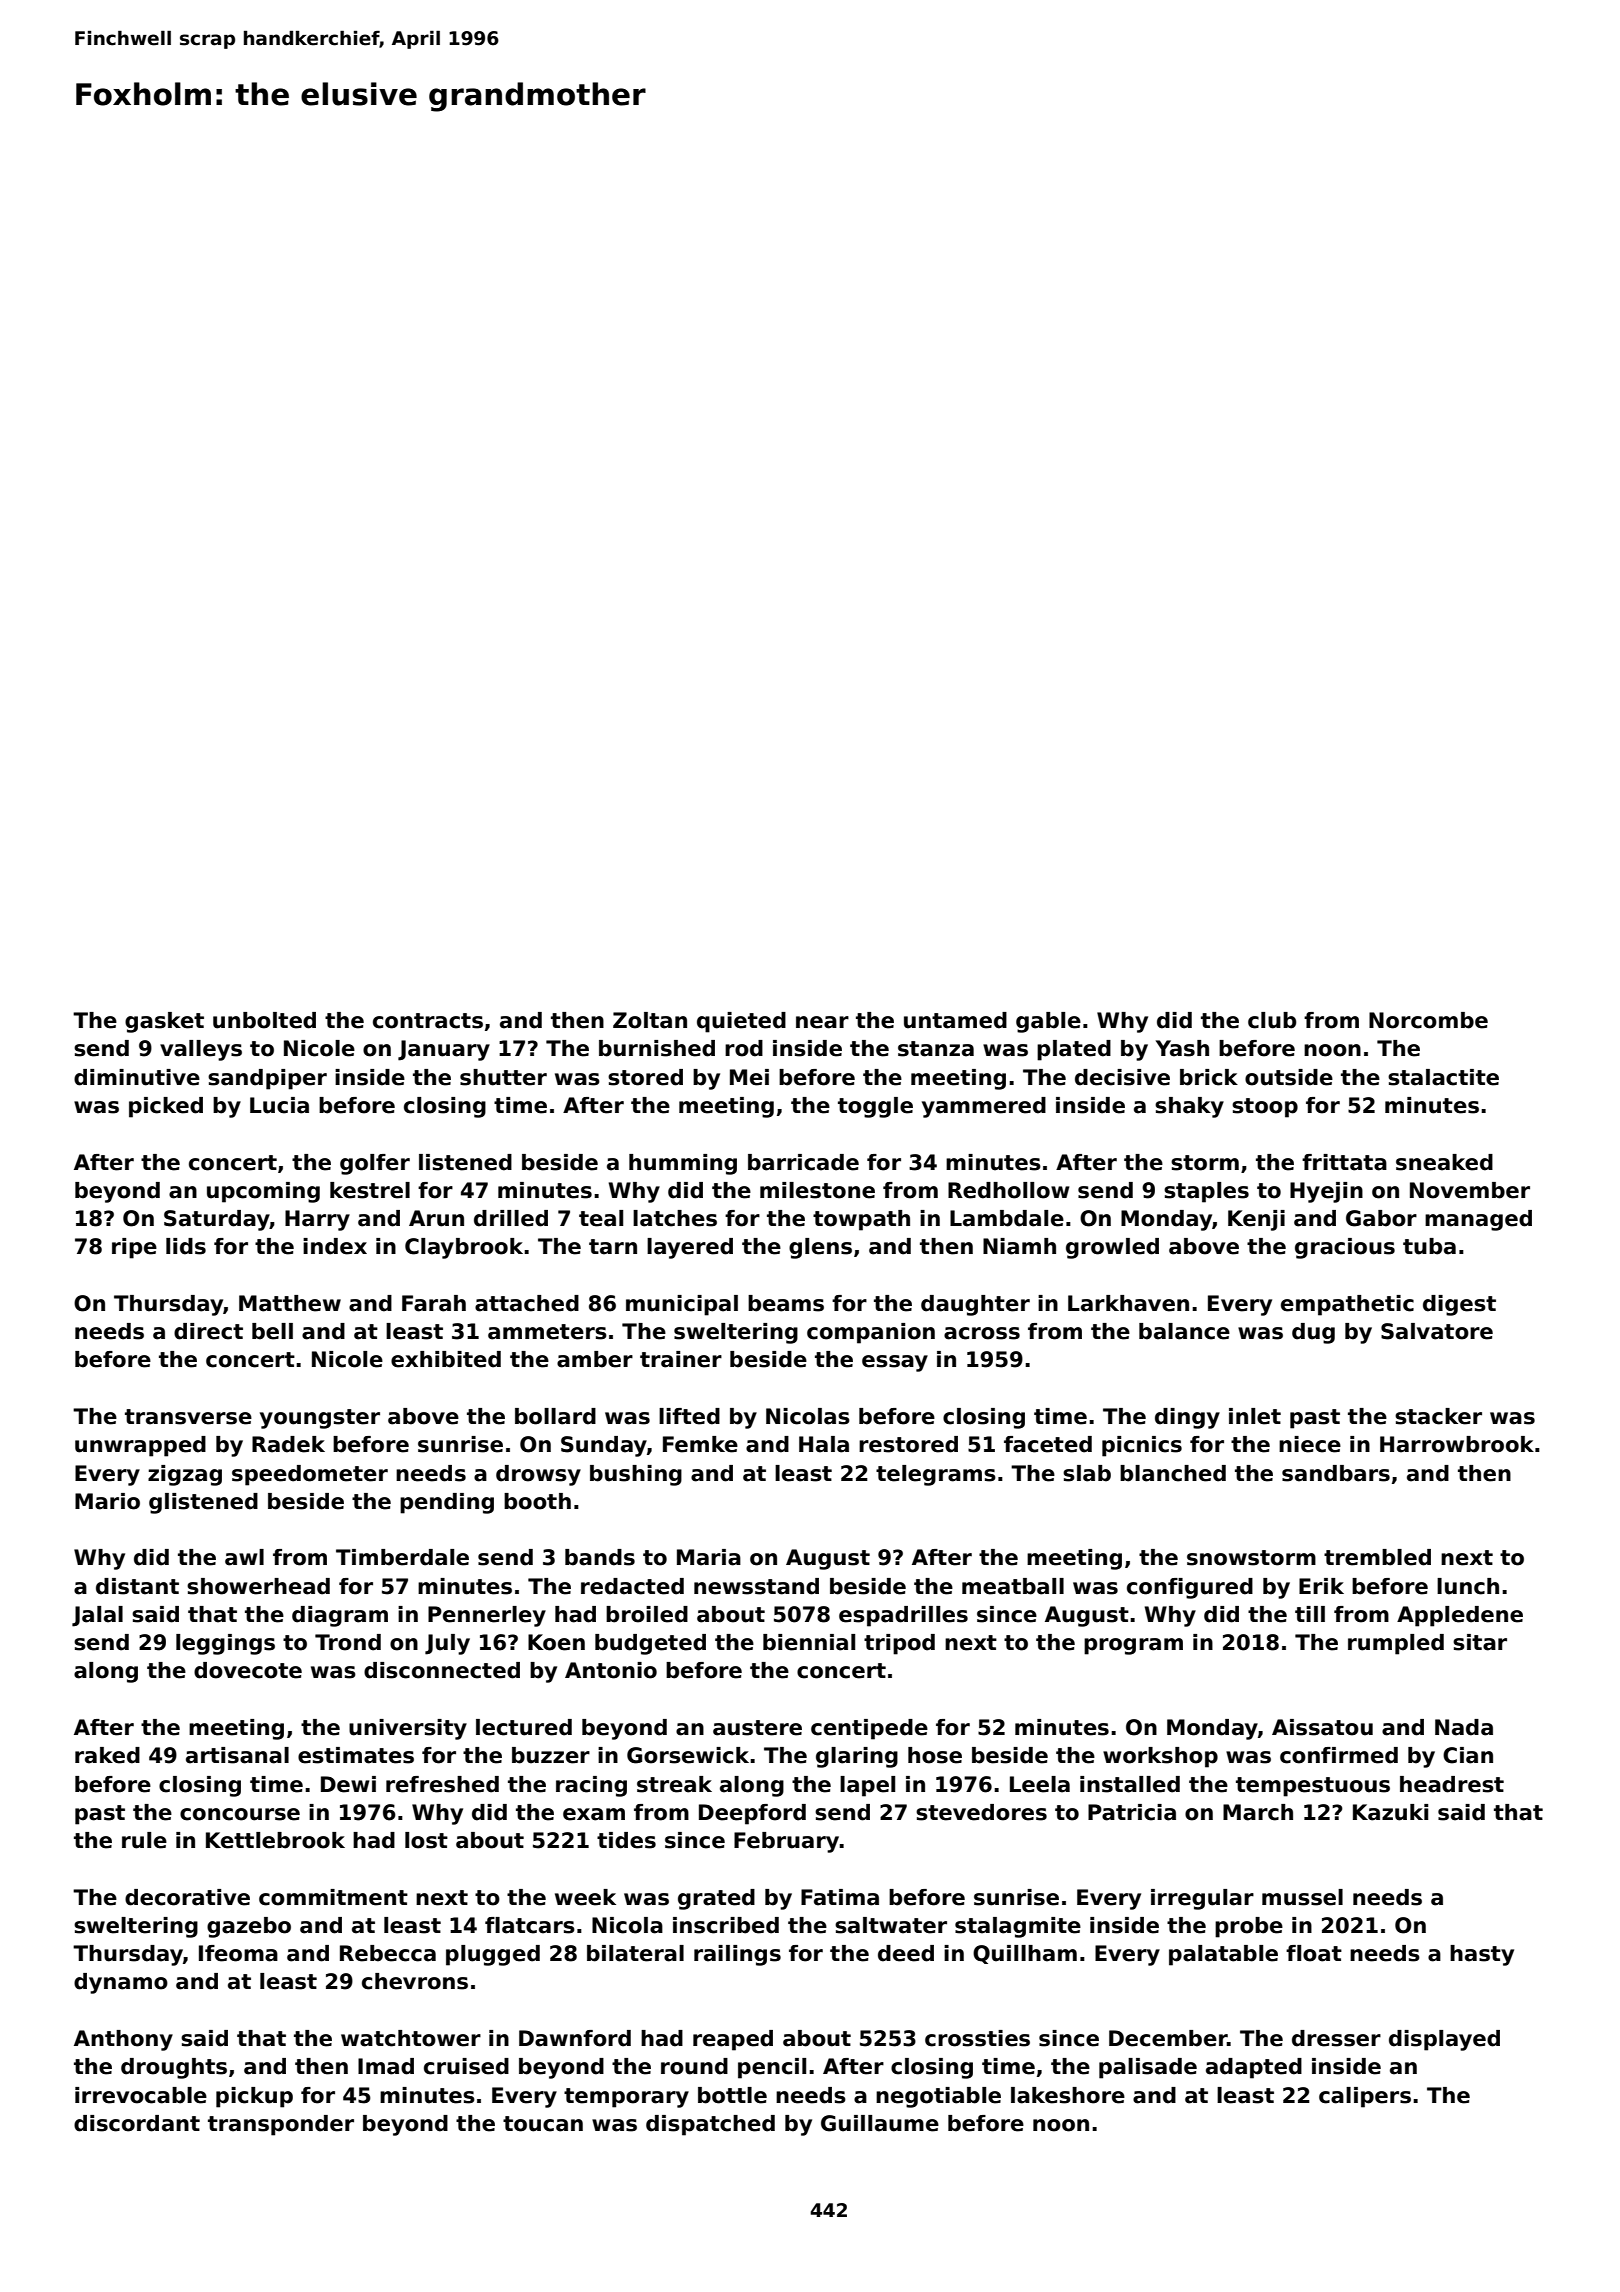 The width and height of the screenshot is (1620, 2292). I want to click on stalactite, so click(1443, 1077).
